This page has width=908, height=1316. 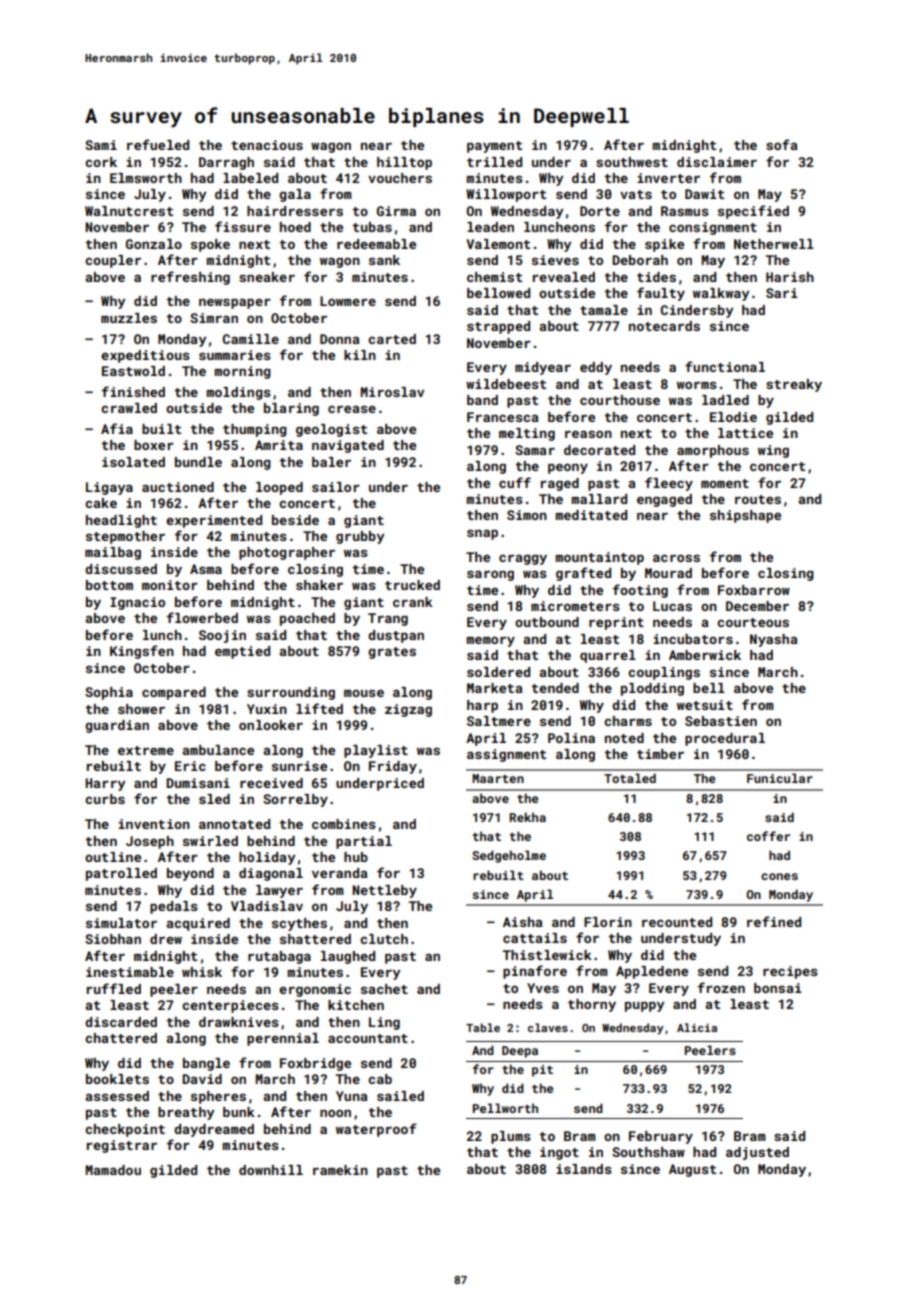 I want to click on Asma, so click(x=206, y=569).
